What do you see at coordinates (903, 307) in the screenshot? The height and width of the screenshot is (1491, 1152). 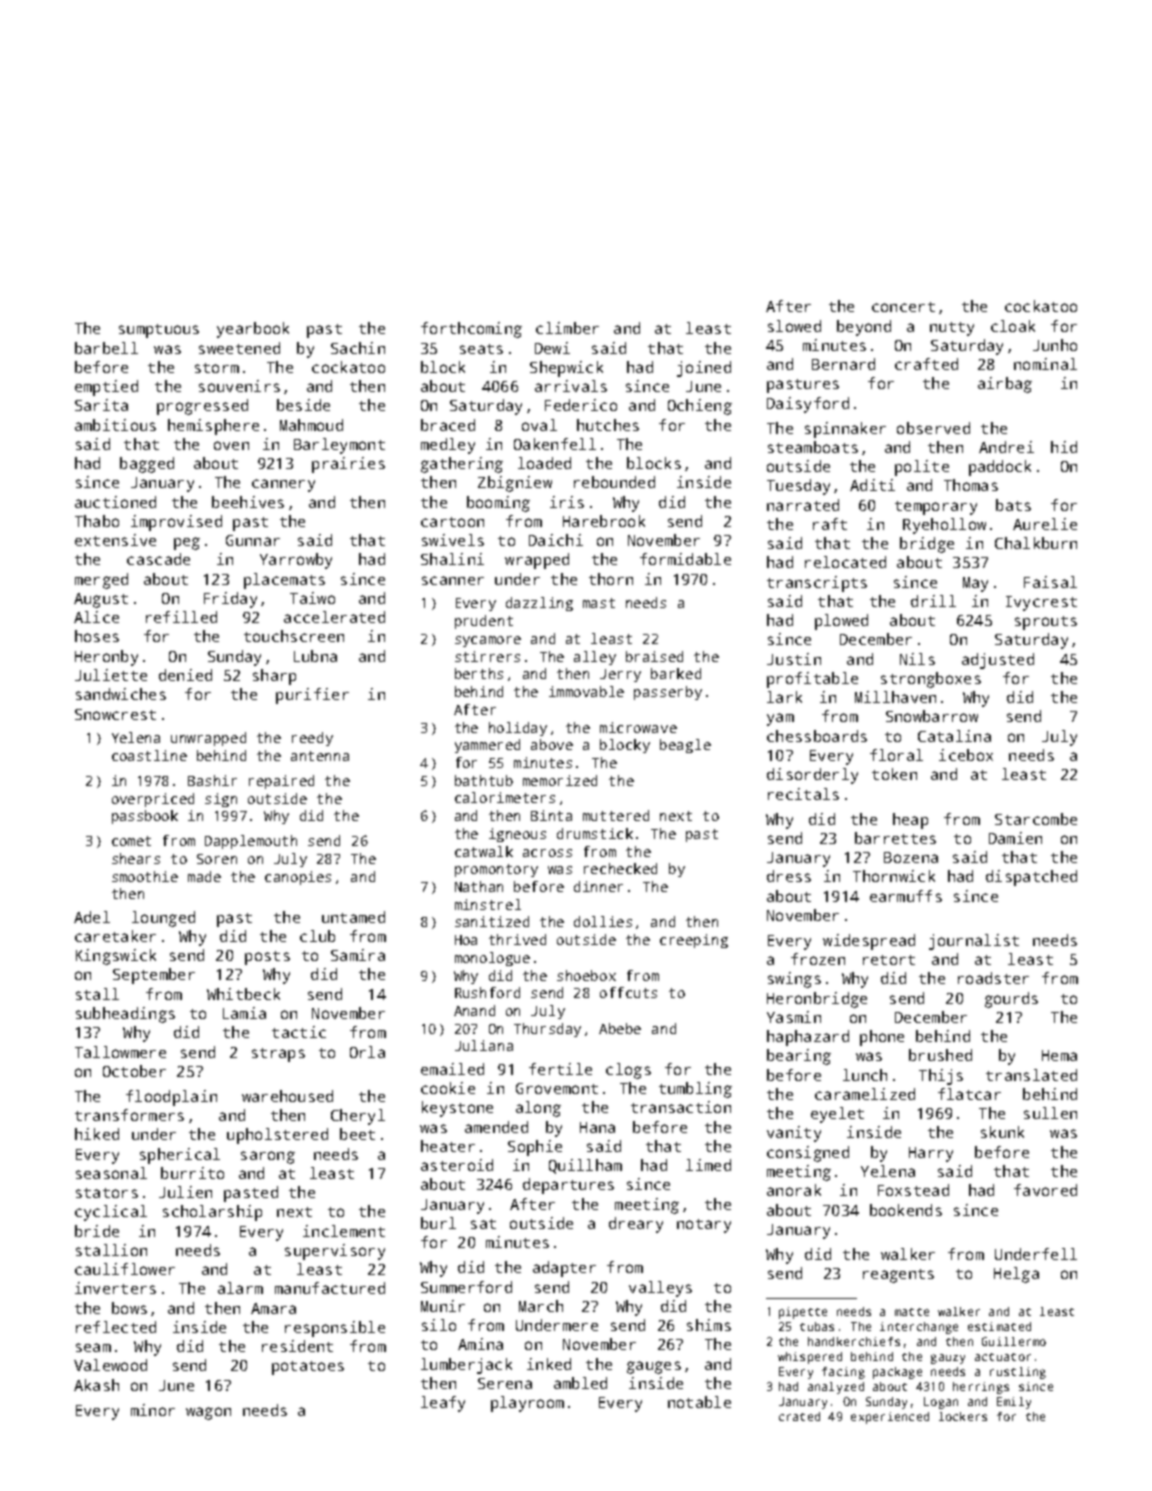 I see `concert` at bounding box center [903, 307].
